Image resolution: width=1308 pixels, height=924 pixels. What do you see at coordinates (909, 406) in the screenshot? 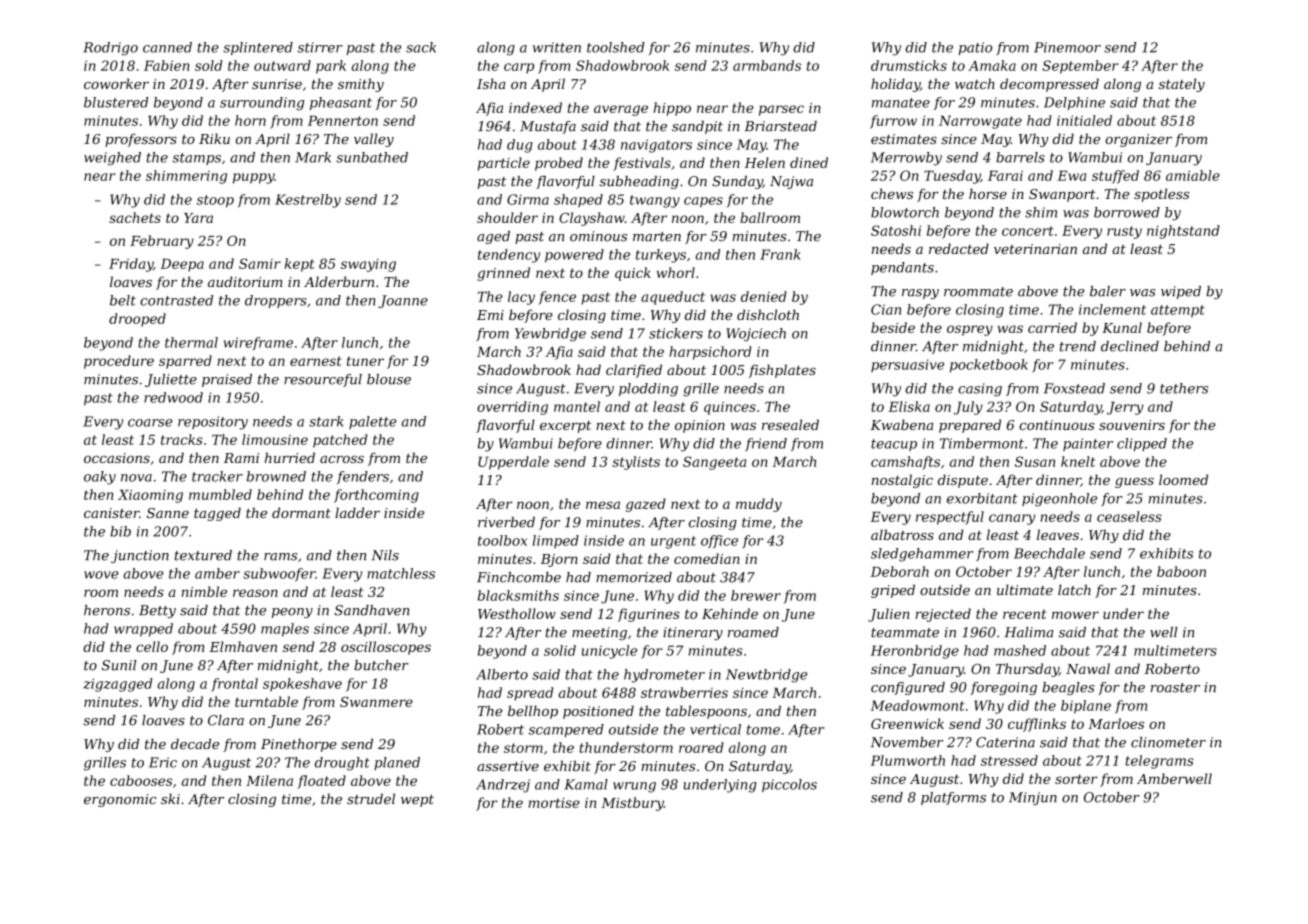
I see `Eliska` at bounding box center [909, 406].
